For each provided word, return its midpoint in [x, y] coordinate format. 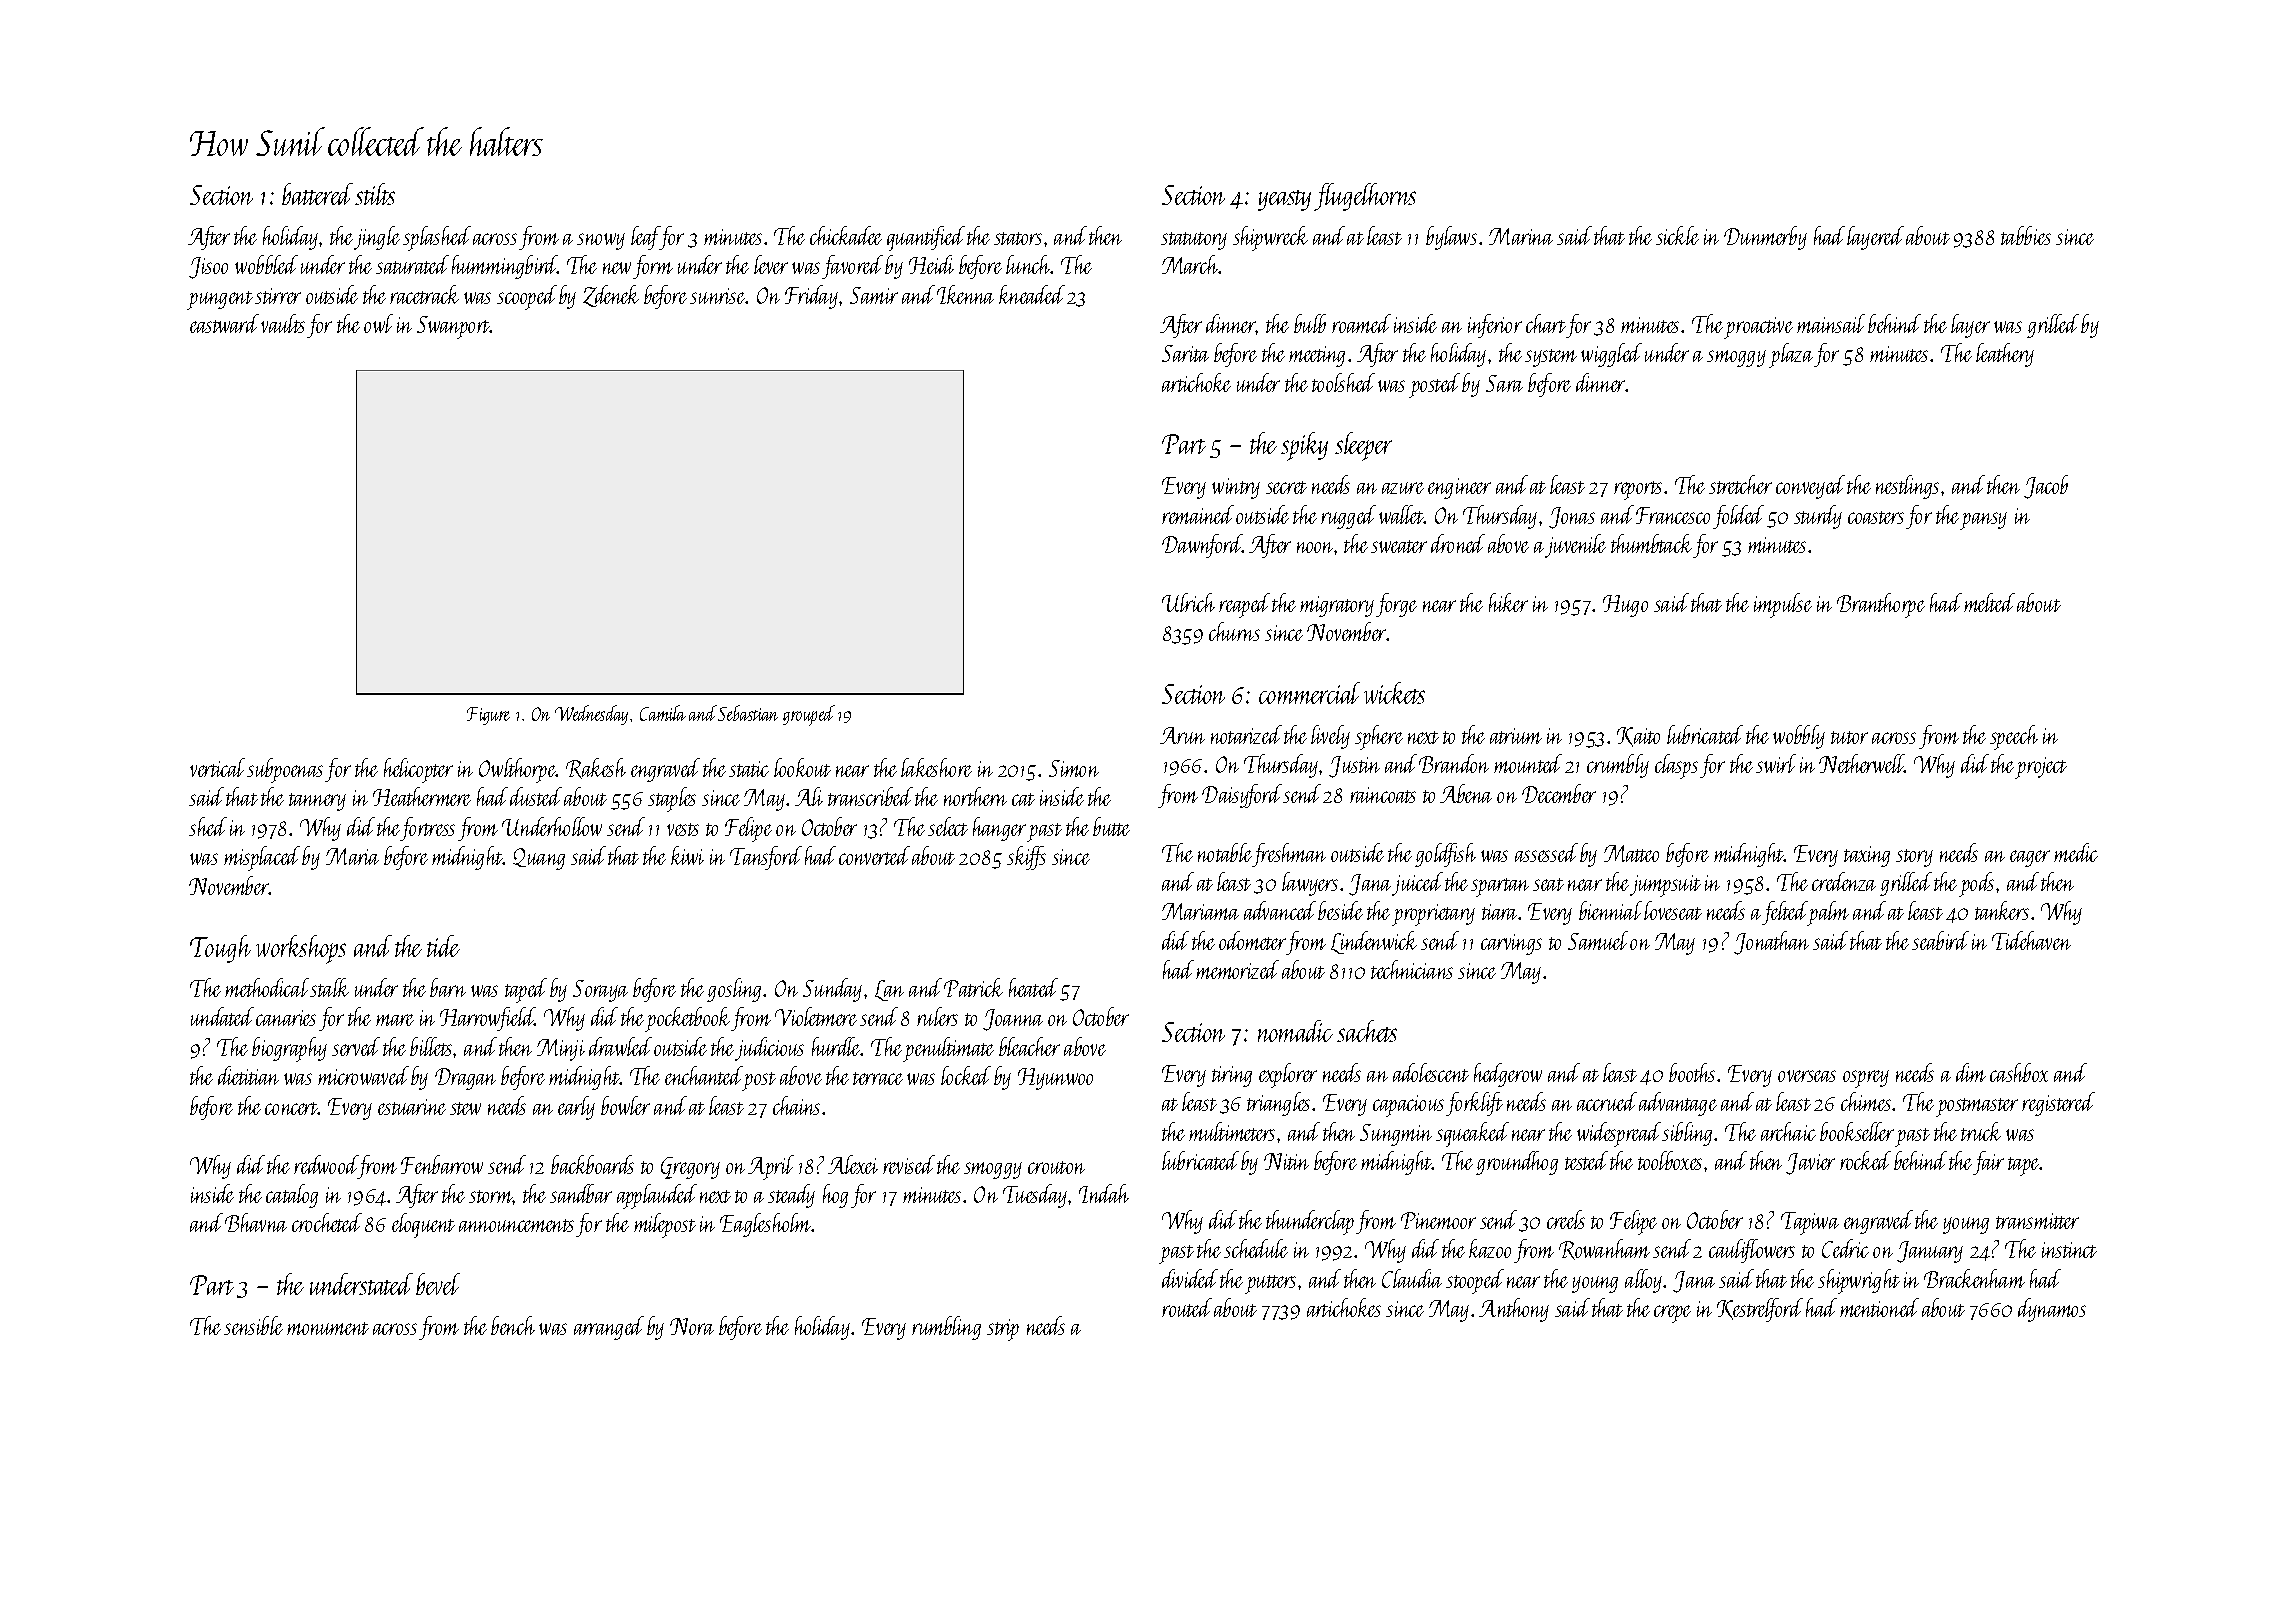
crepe [1672, 1314]
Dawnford [1202, 546]
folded [1738, 517]
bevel [438, 1284]
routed [1187, 1307]
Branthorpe [1881, 605]
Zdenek [611, 296]
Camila [663, 713]
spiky [1304, 446]
